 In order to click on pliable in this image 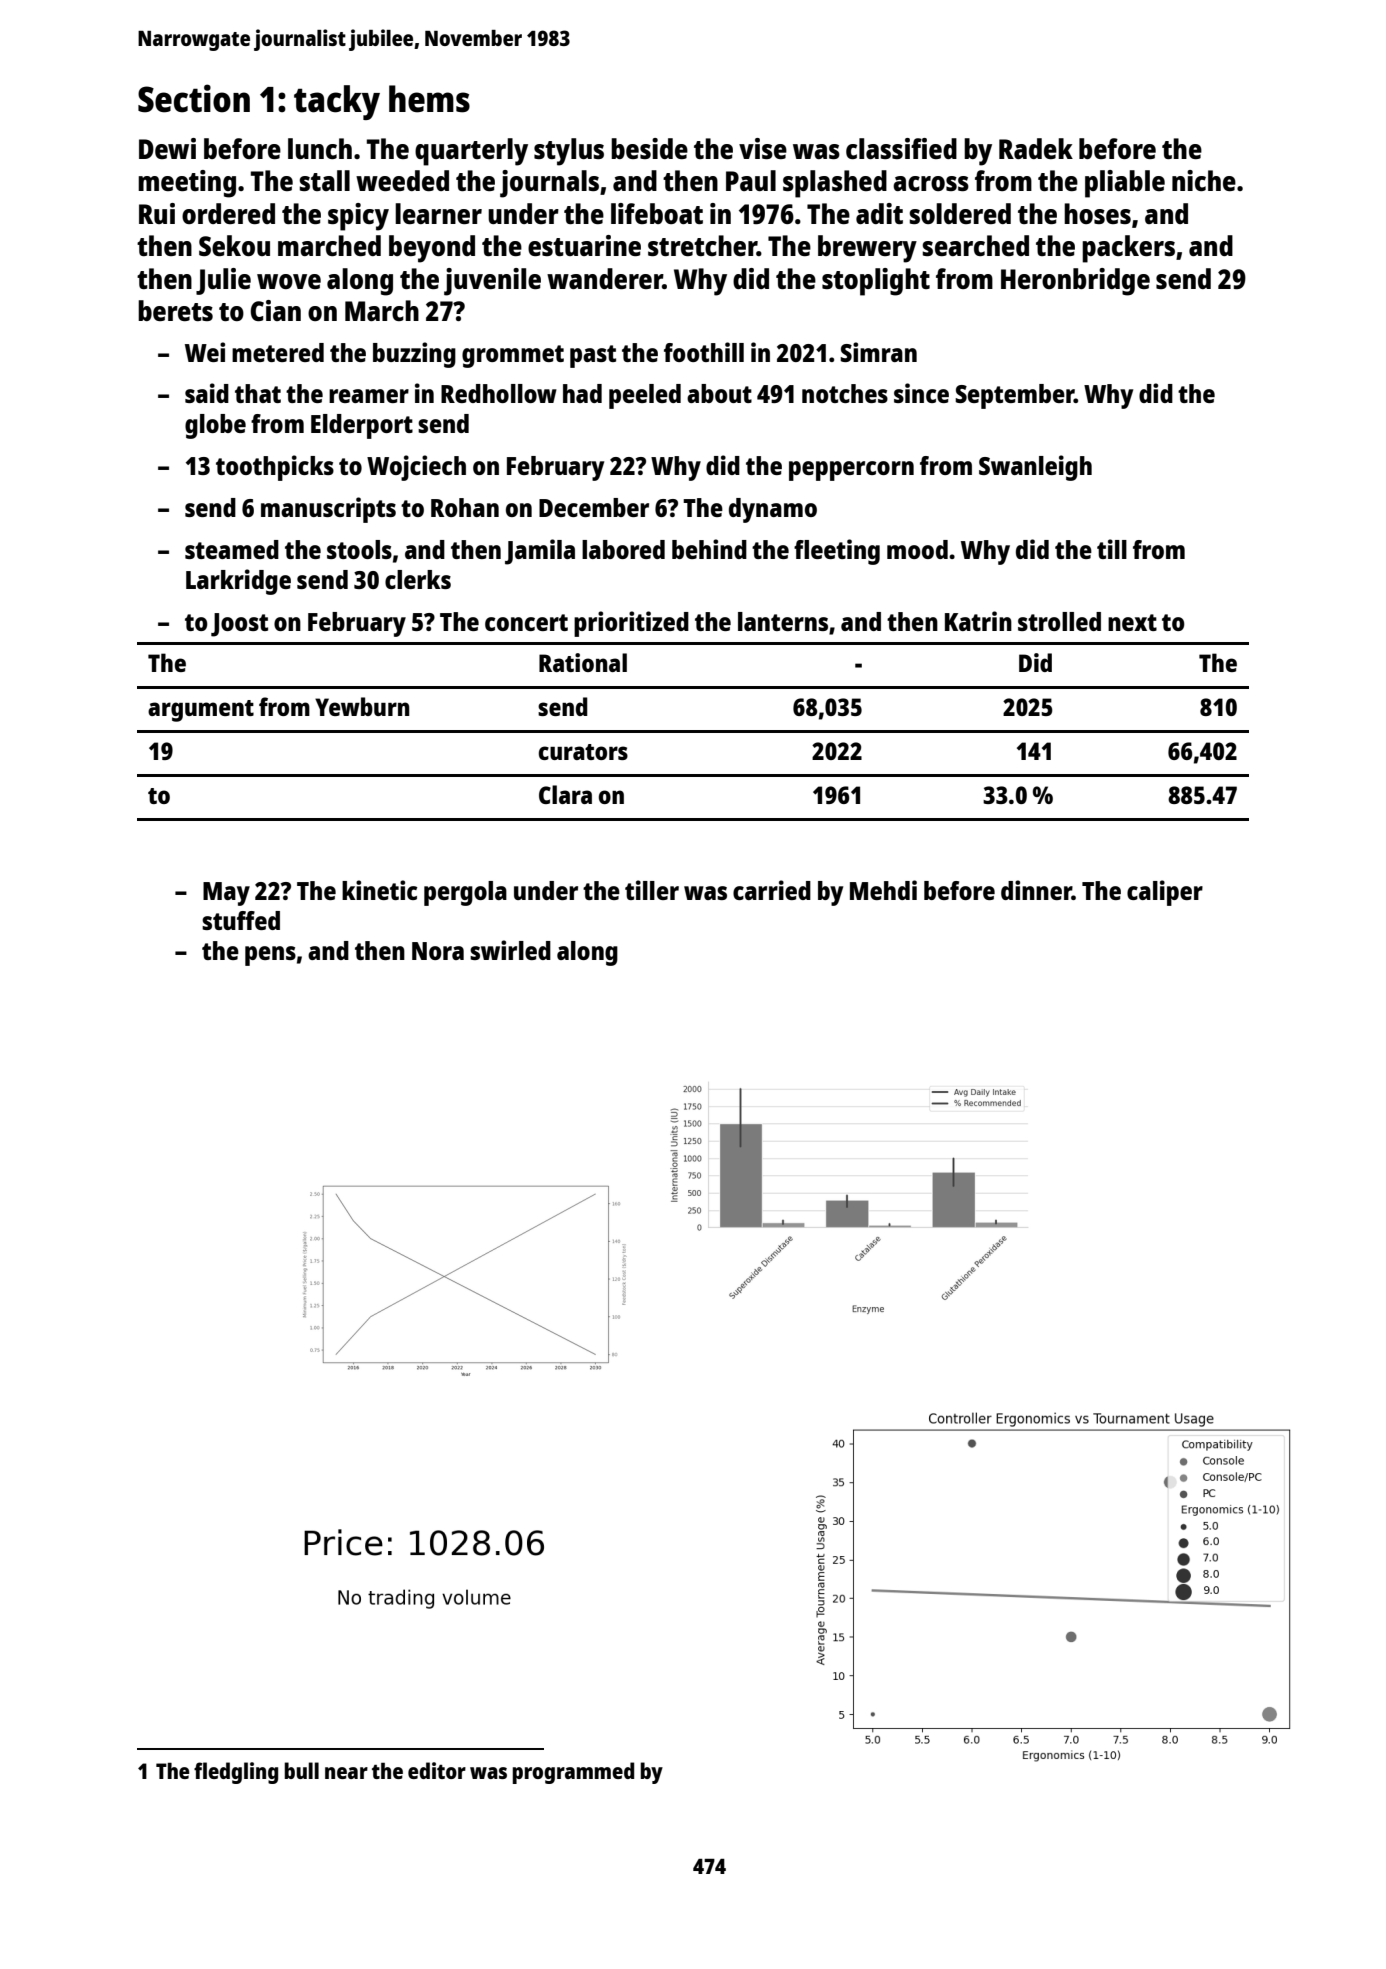, I will do `click(1125, 184)`.
